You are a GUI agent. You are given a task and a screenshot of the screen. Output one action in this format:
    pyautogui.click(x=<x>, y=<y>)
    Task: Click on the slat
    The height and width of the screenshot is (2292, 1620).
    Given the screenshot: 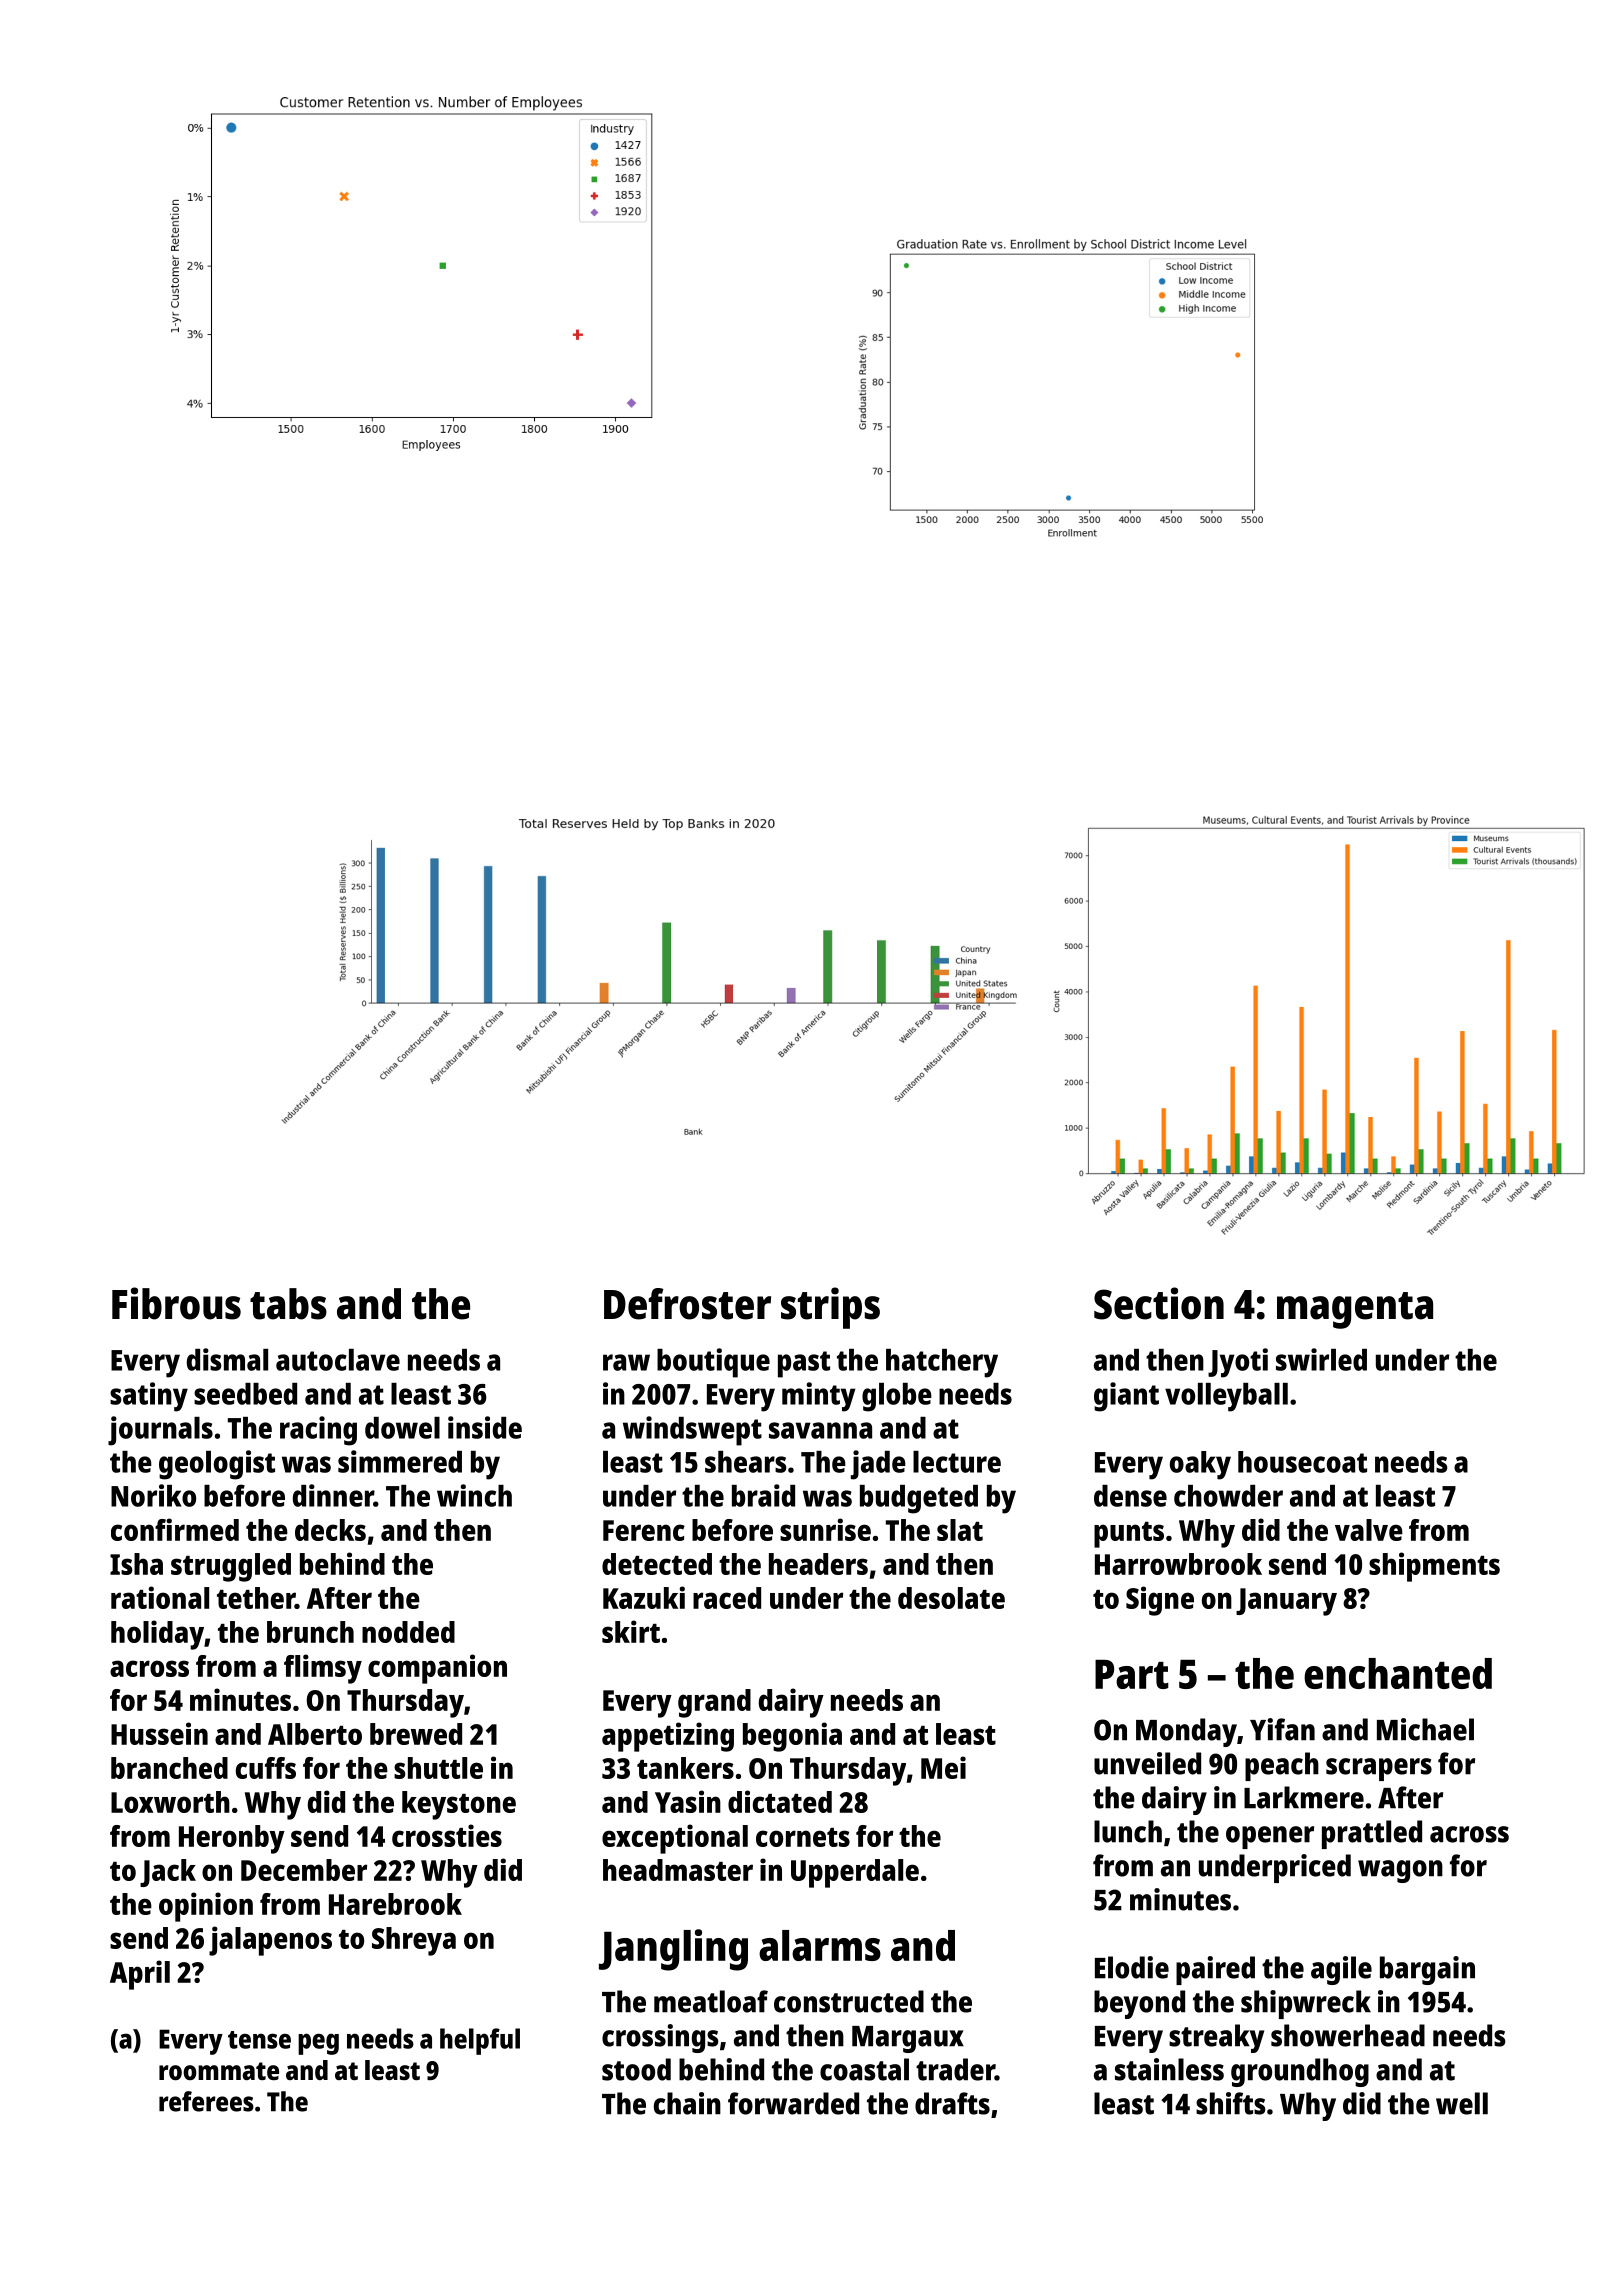 What is the action you would take?
    pyautogui.click(x=960, y=1530)
